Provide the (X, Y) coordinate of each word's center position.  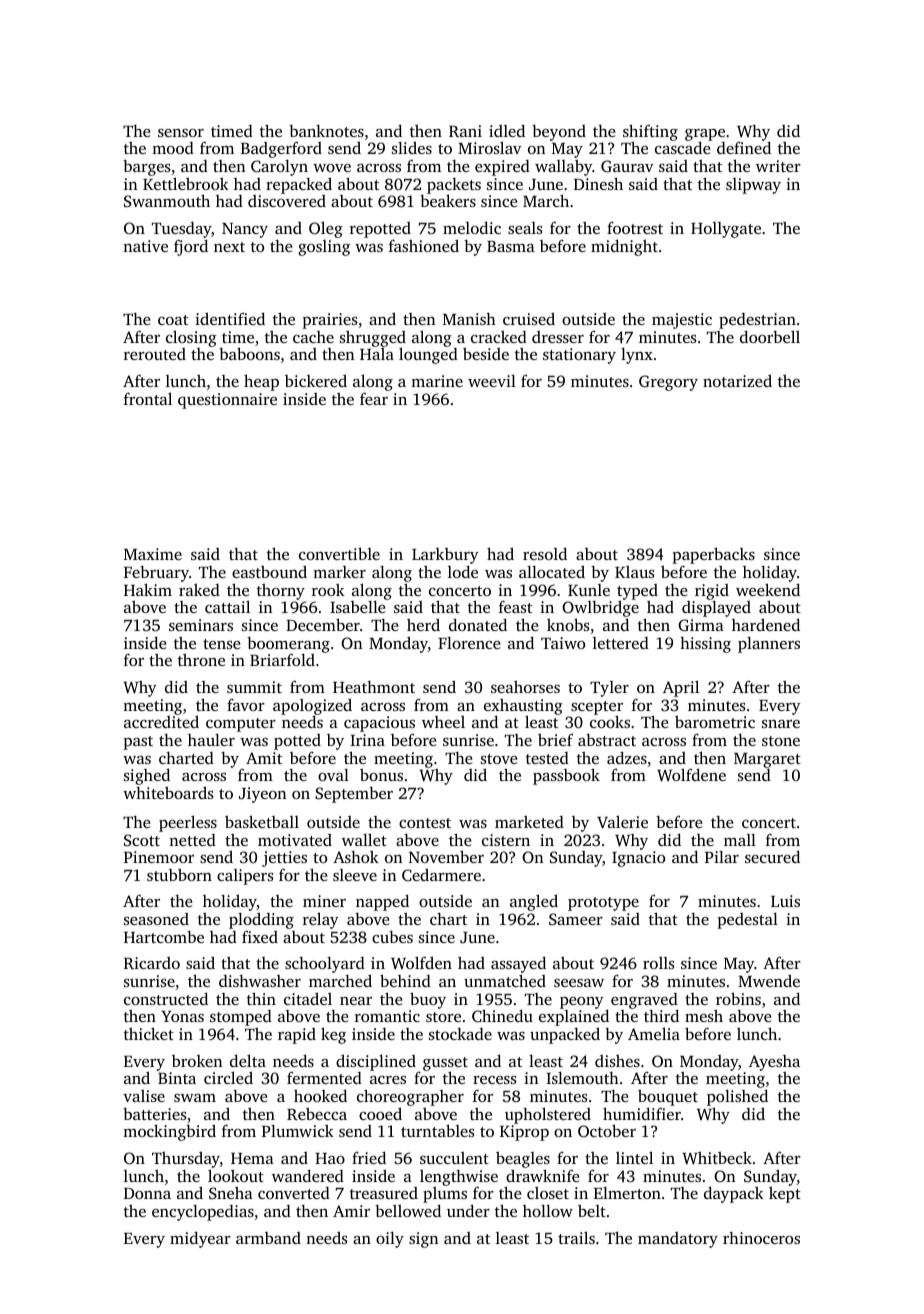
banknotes (326, 131)
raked (199, 590)
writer (778, 166)
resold (545, 553)
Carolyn (279, 168)
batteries (155, 1114)
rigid (712, 592)
